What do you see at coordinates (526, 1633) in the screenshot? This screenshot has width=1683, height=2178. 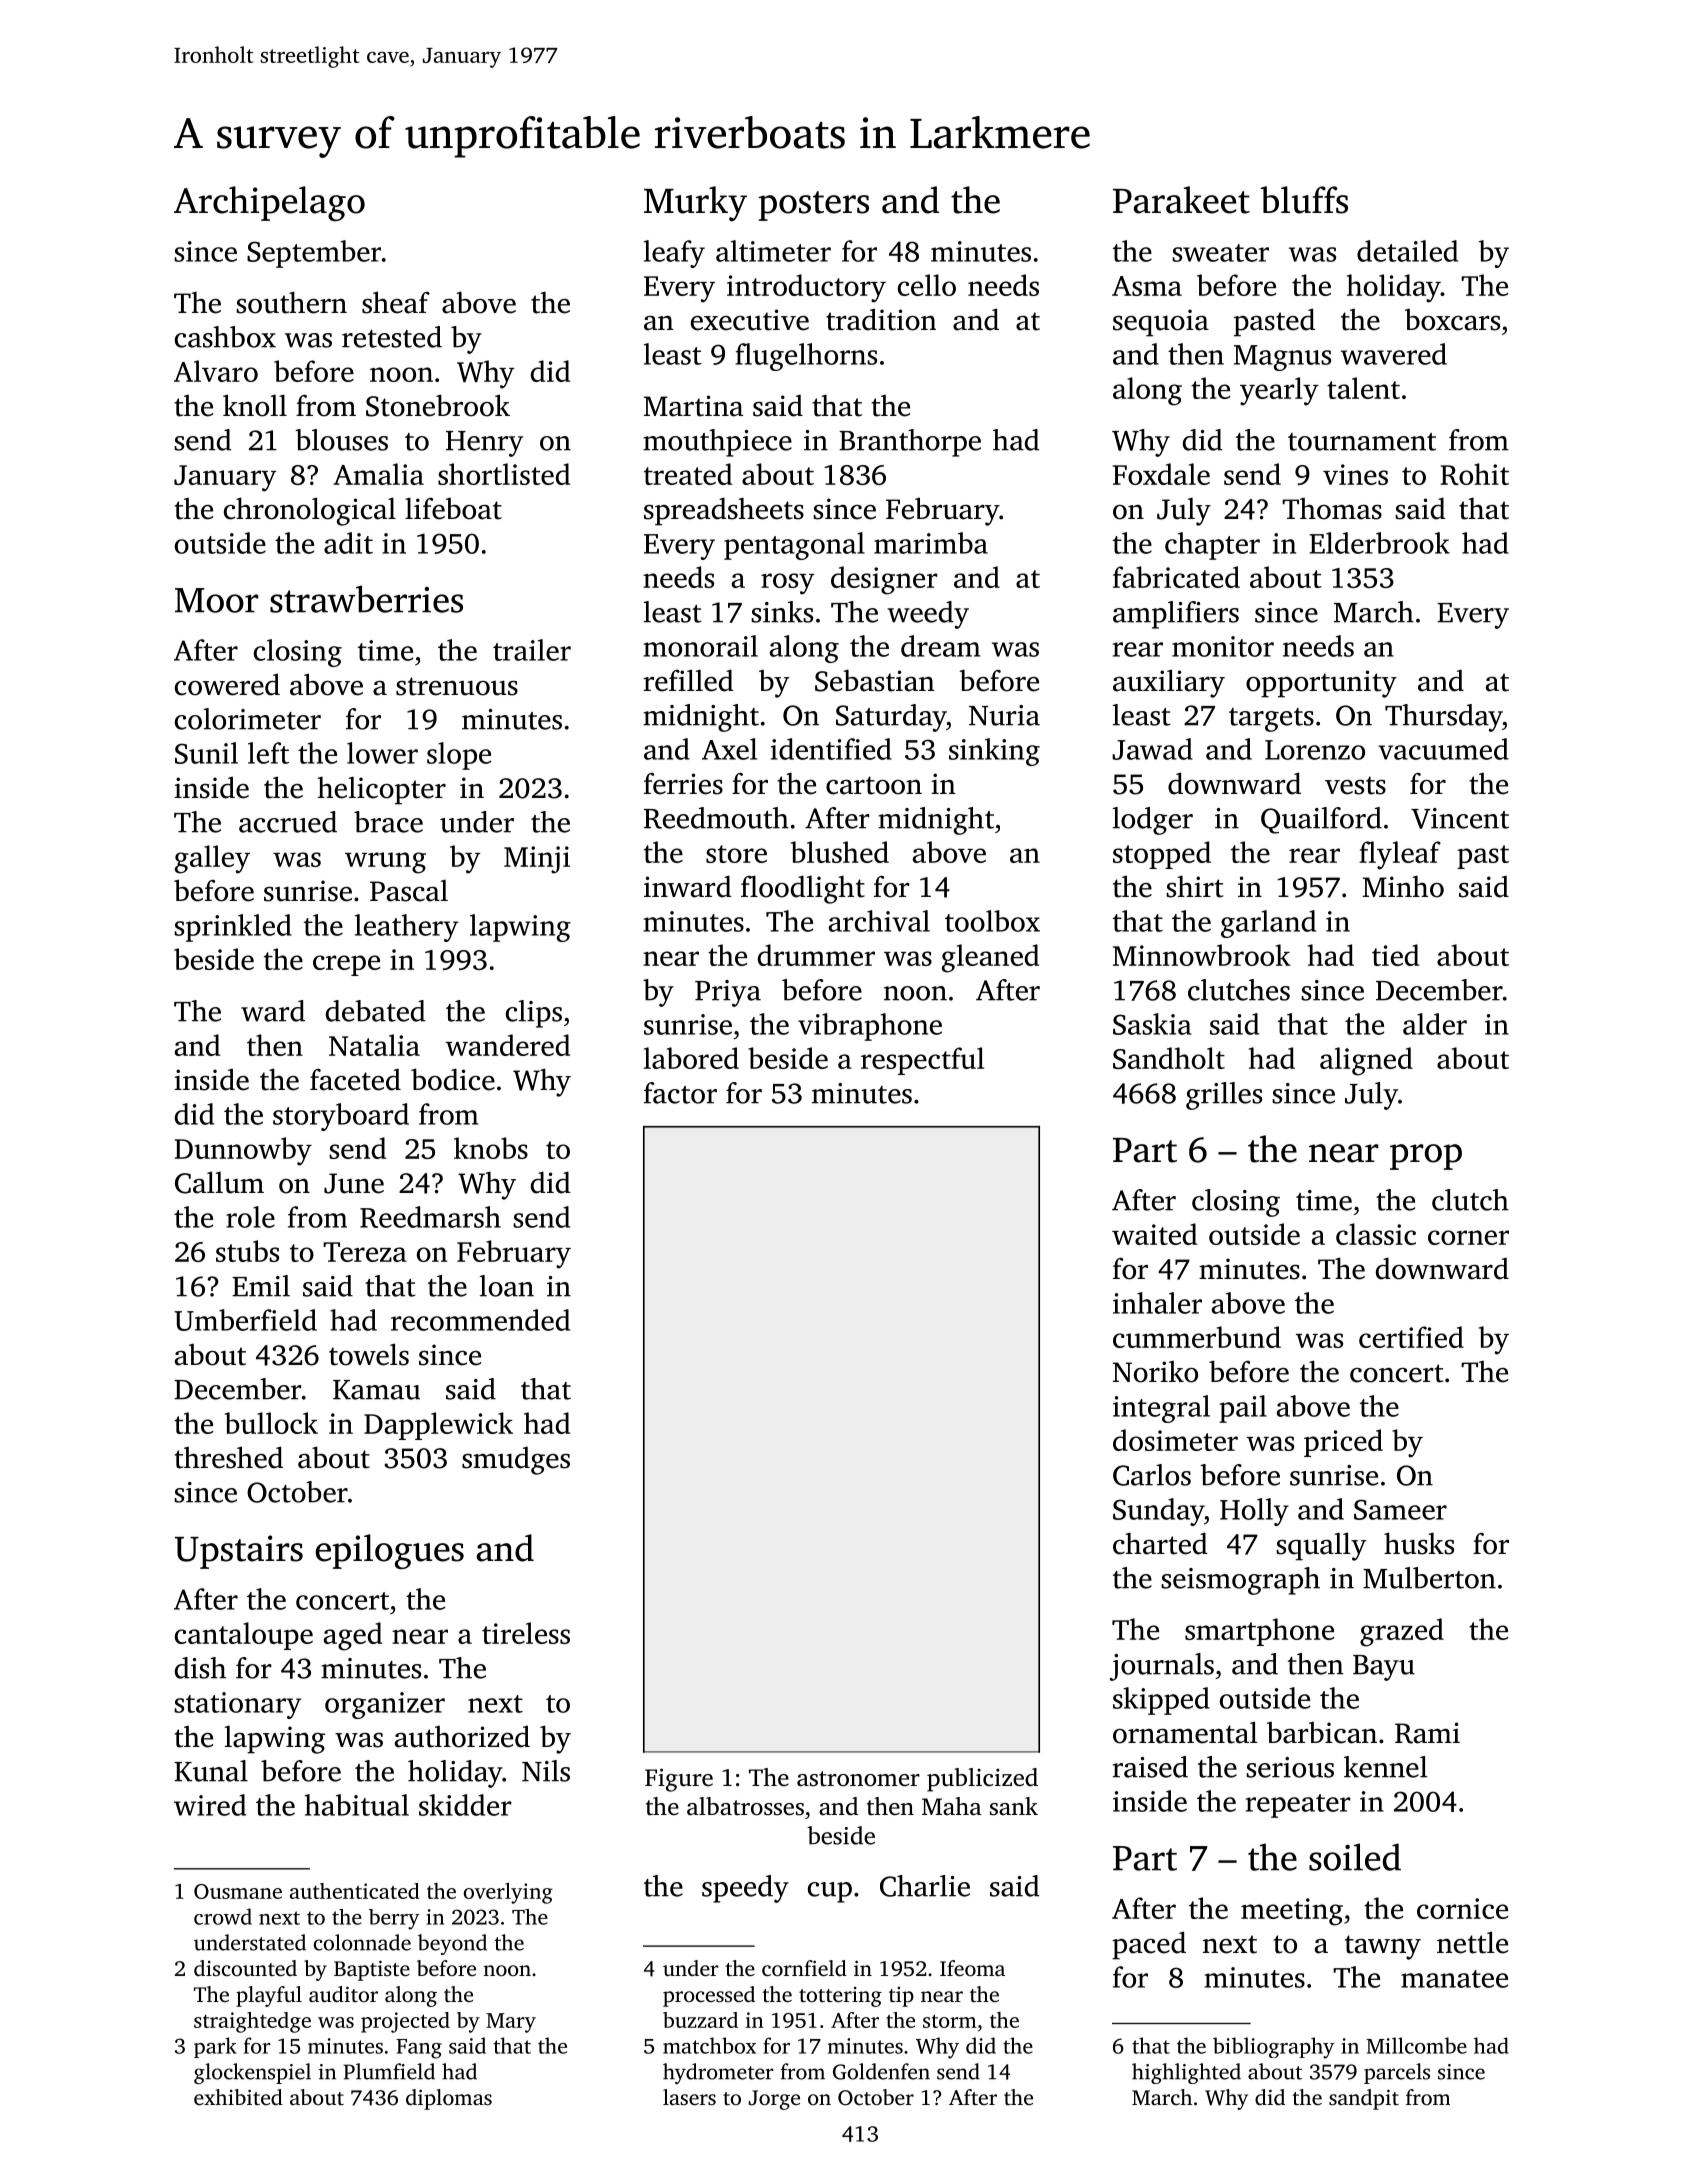 I see `tireless` at bounding box center [526, 1633].
